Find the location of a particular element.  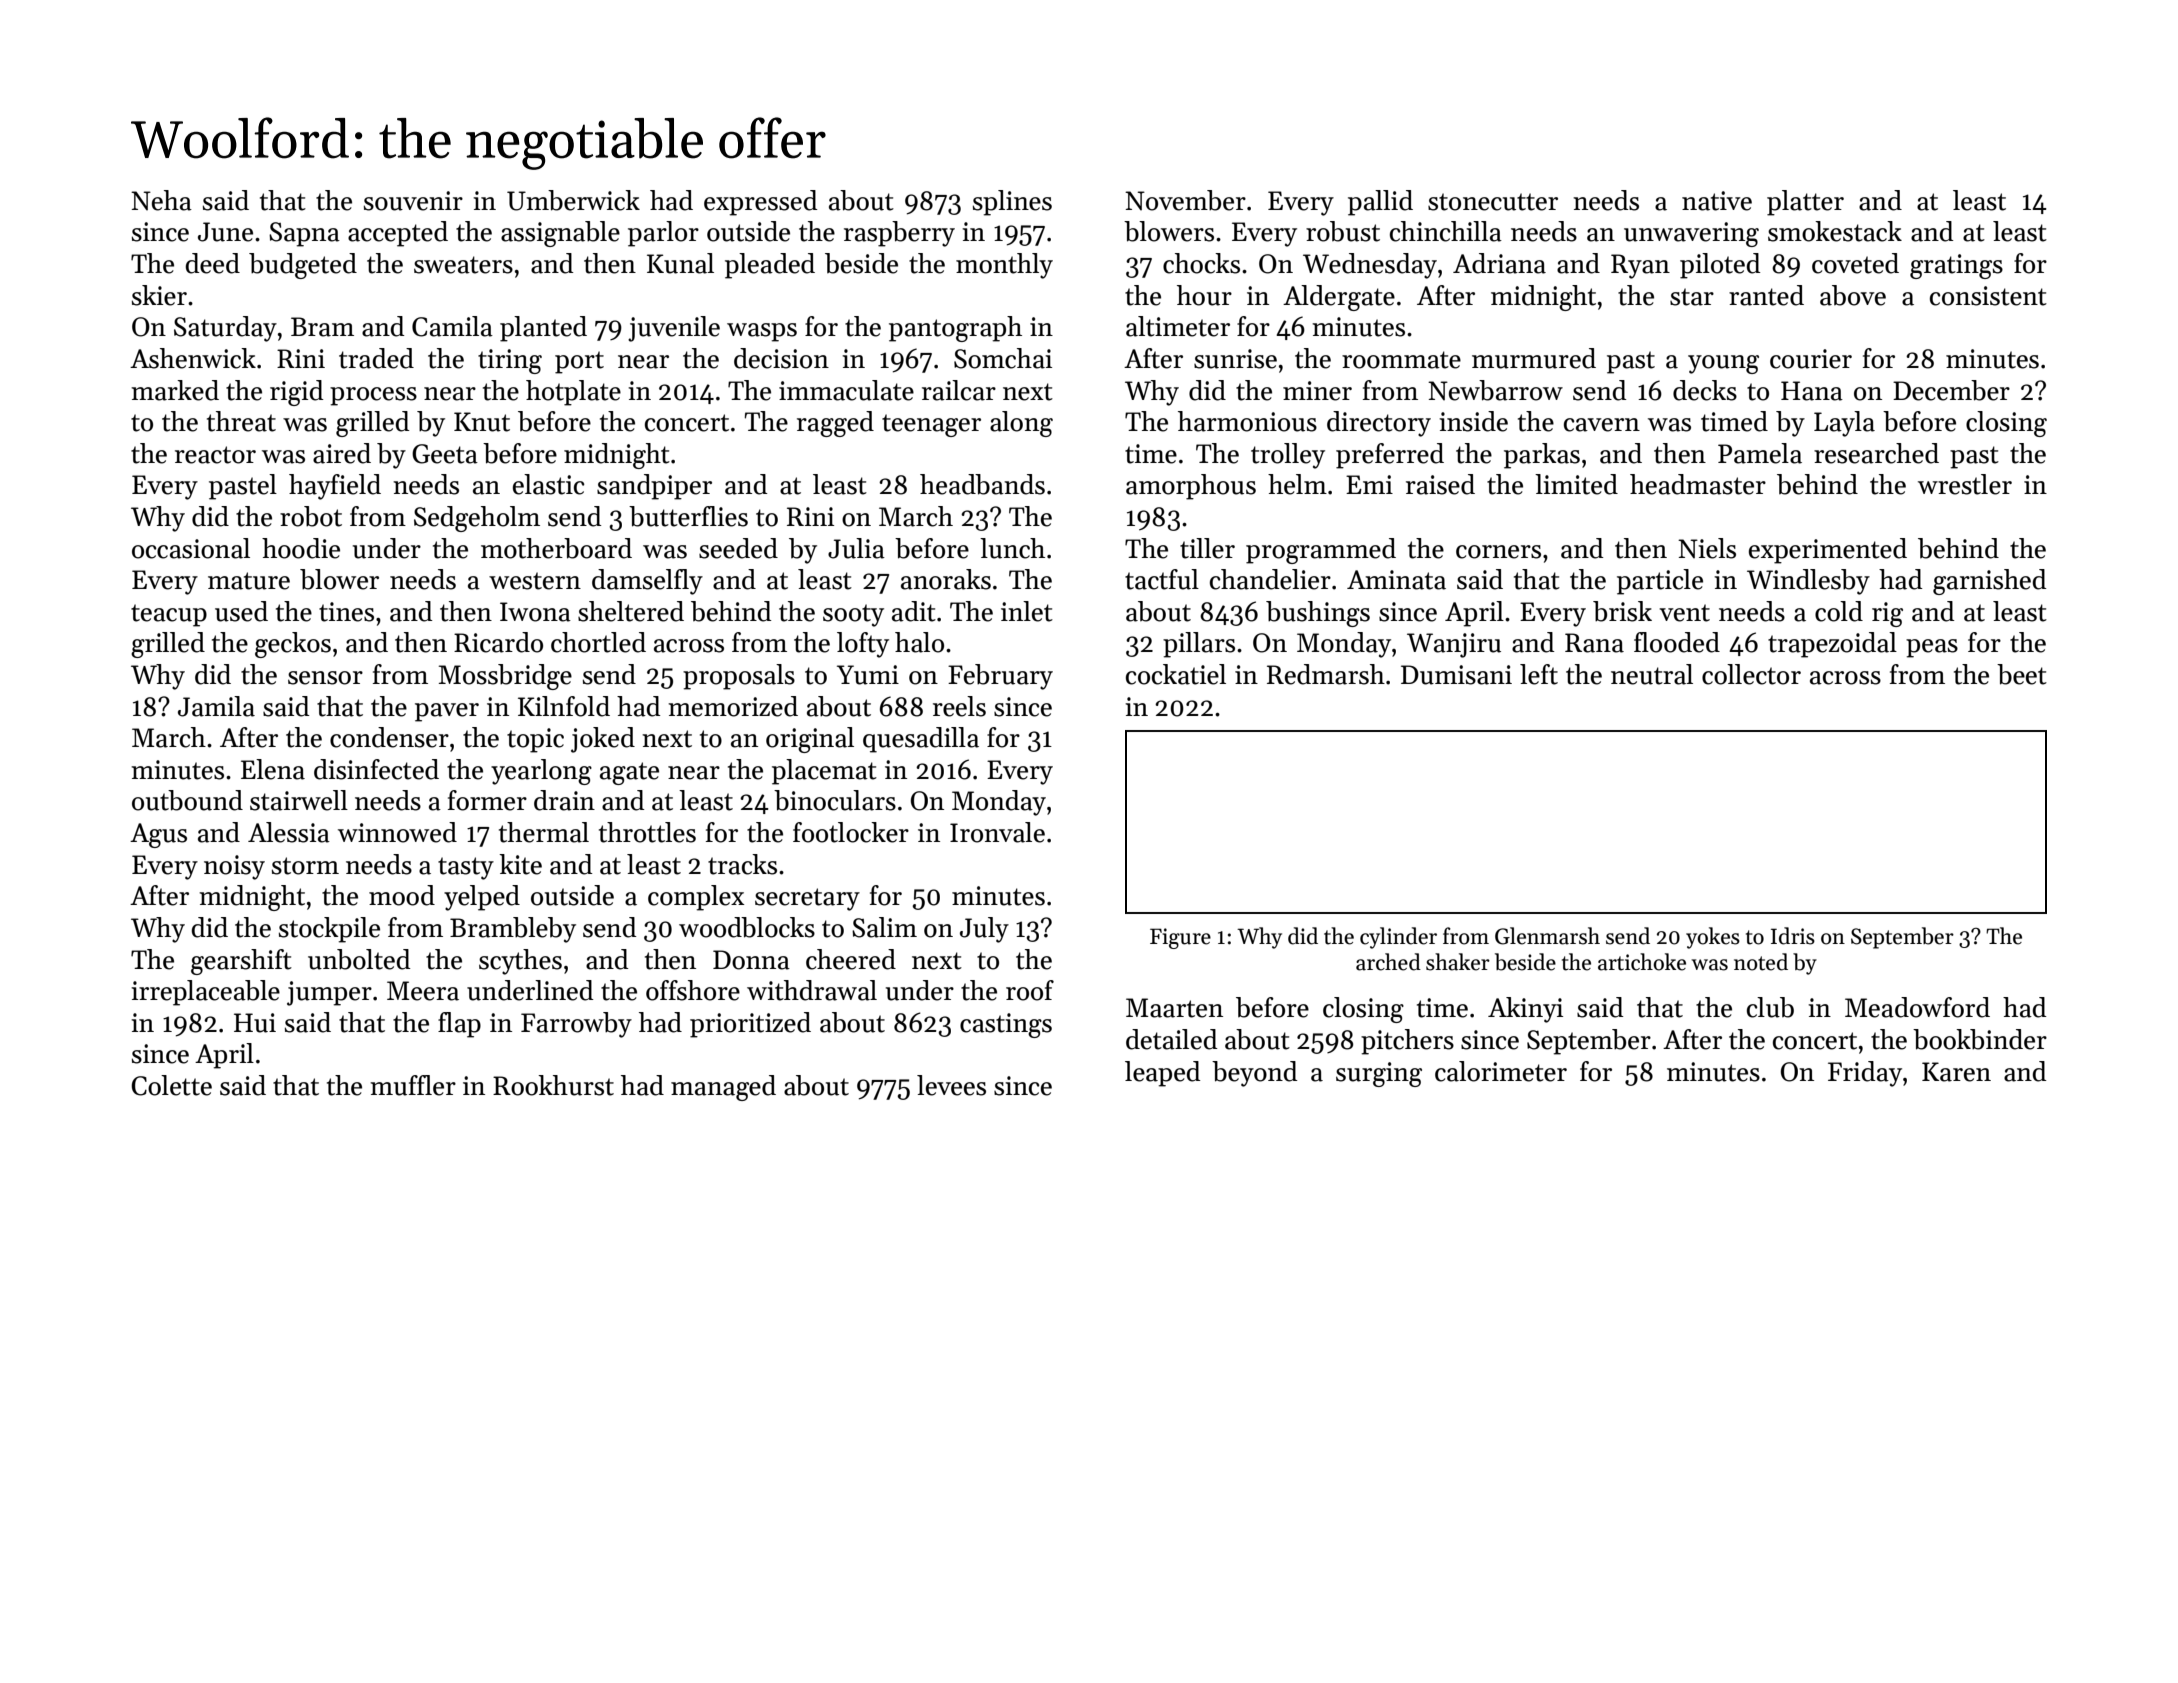

beyond is located at coordinates (1254, 1074).
